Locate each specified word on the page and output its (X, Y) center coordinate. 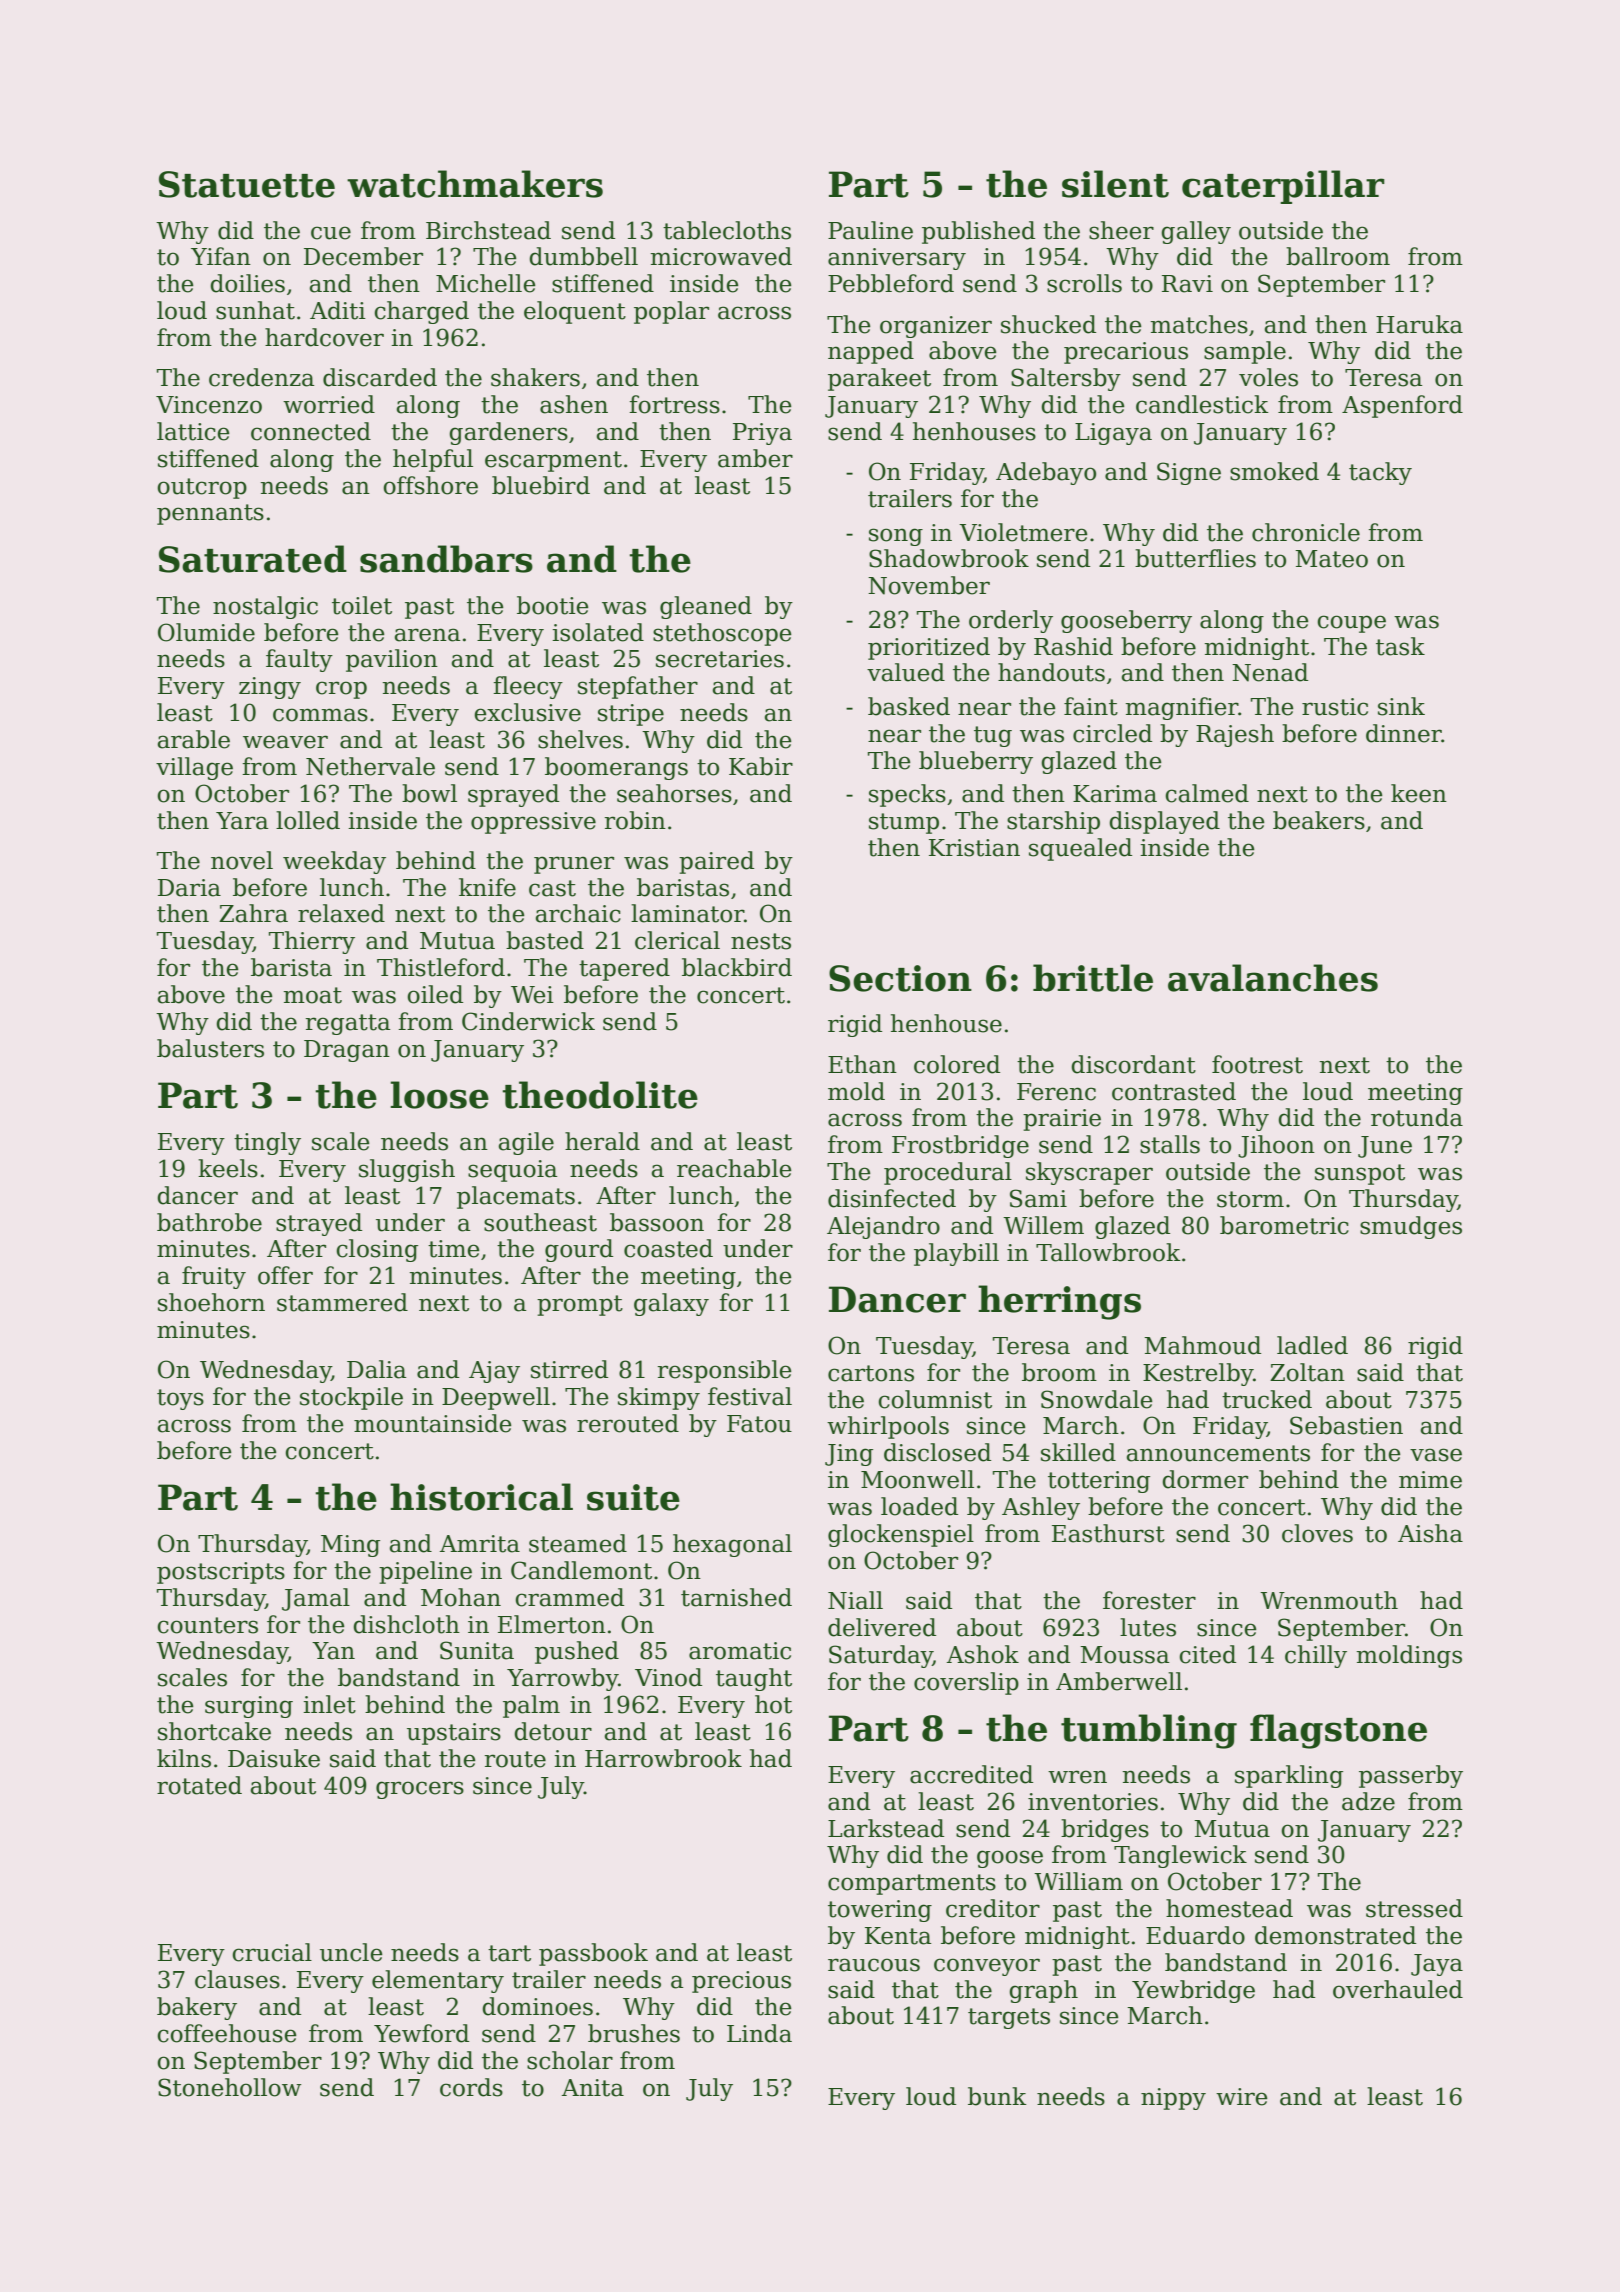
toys (180, 1399)
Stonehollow (230, 2087)
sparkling (1289, 1776)
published (978, 232)
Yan (333, 1651)
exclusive (527, 712)
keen (1419, 793)
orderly (1011, 621)
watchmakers (475, 184)
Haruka (1419, 324)
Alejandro (883, 1227)
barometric (1284, 1225)
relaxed (341, 913)
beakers (1319, 820)
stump (904, 823)
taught (754, 1679)
